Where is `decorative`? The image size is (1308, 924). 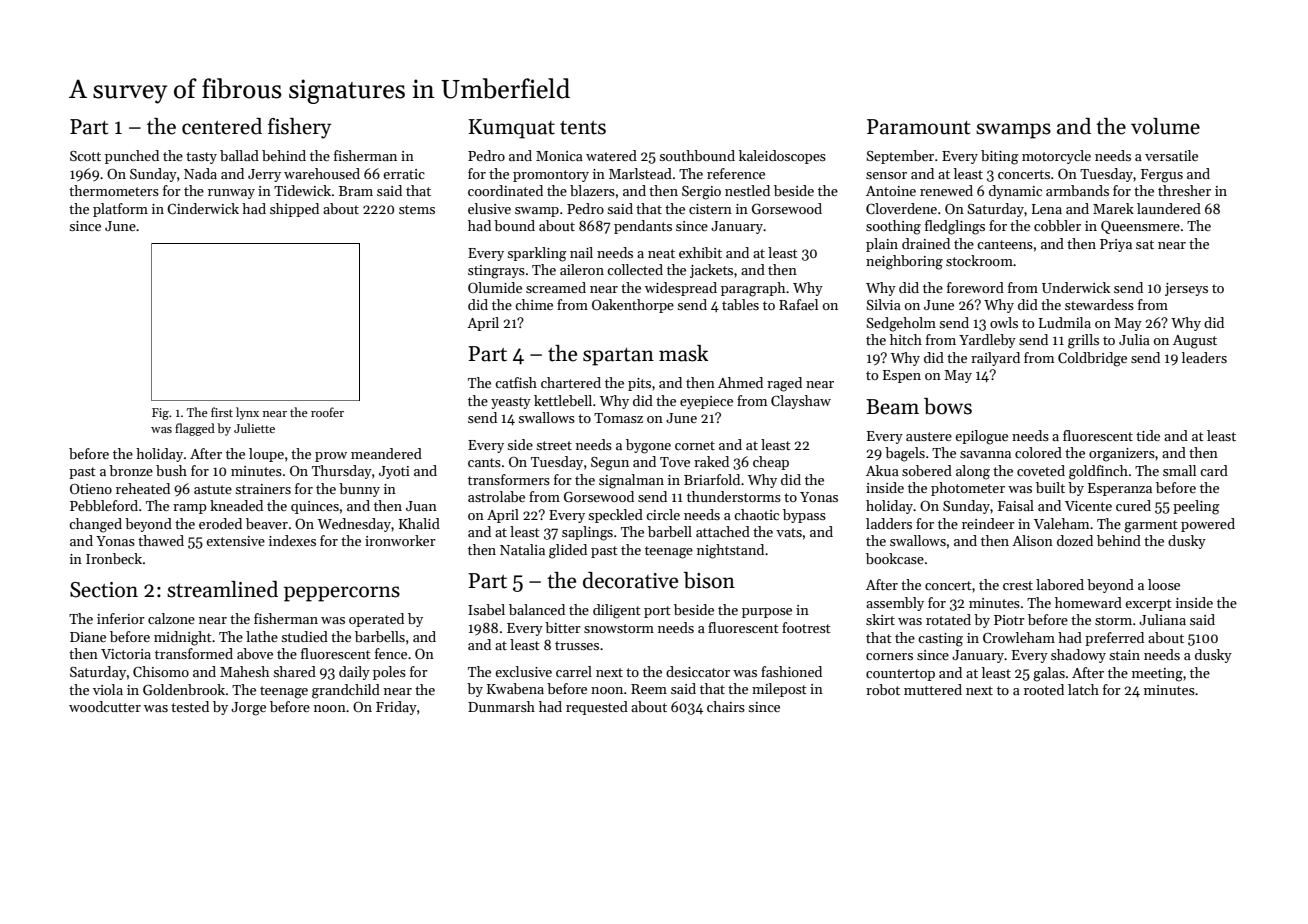
decorative is located at coordinates (630, 580).
